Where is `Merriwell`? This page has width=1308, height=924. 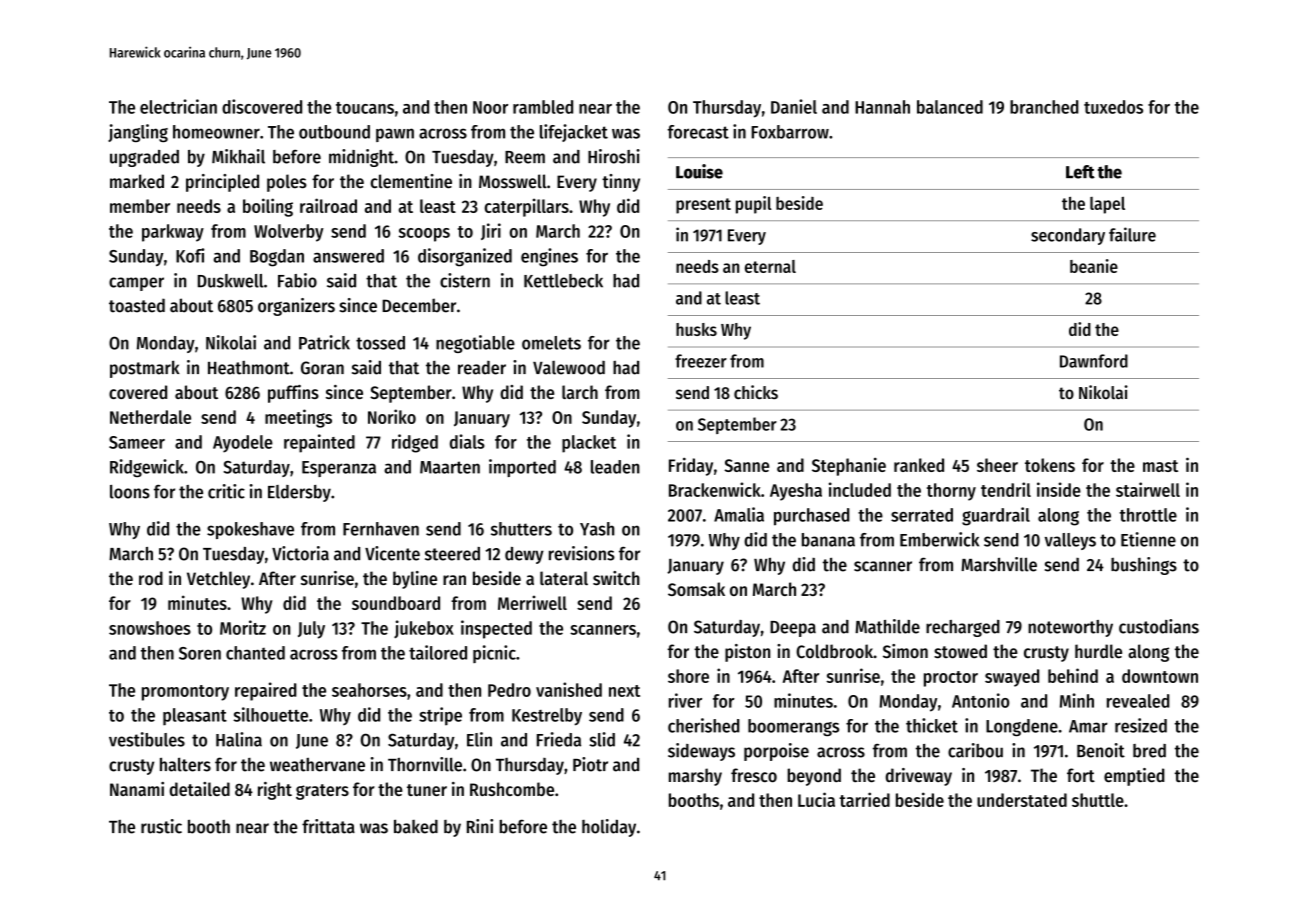 Merriwell is located at coordinates (532, 602).
